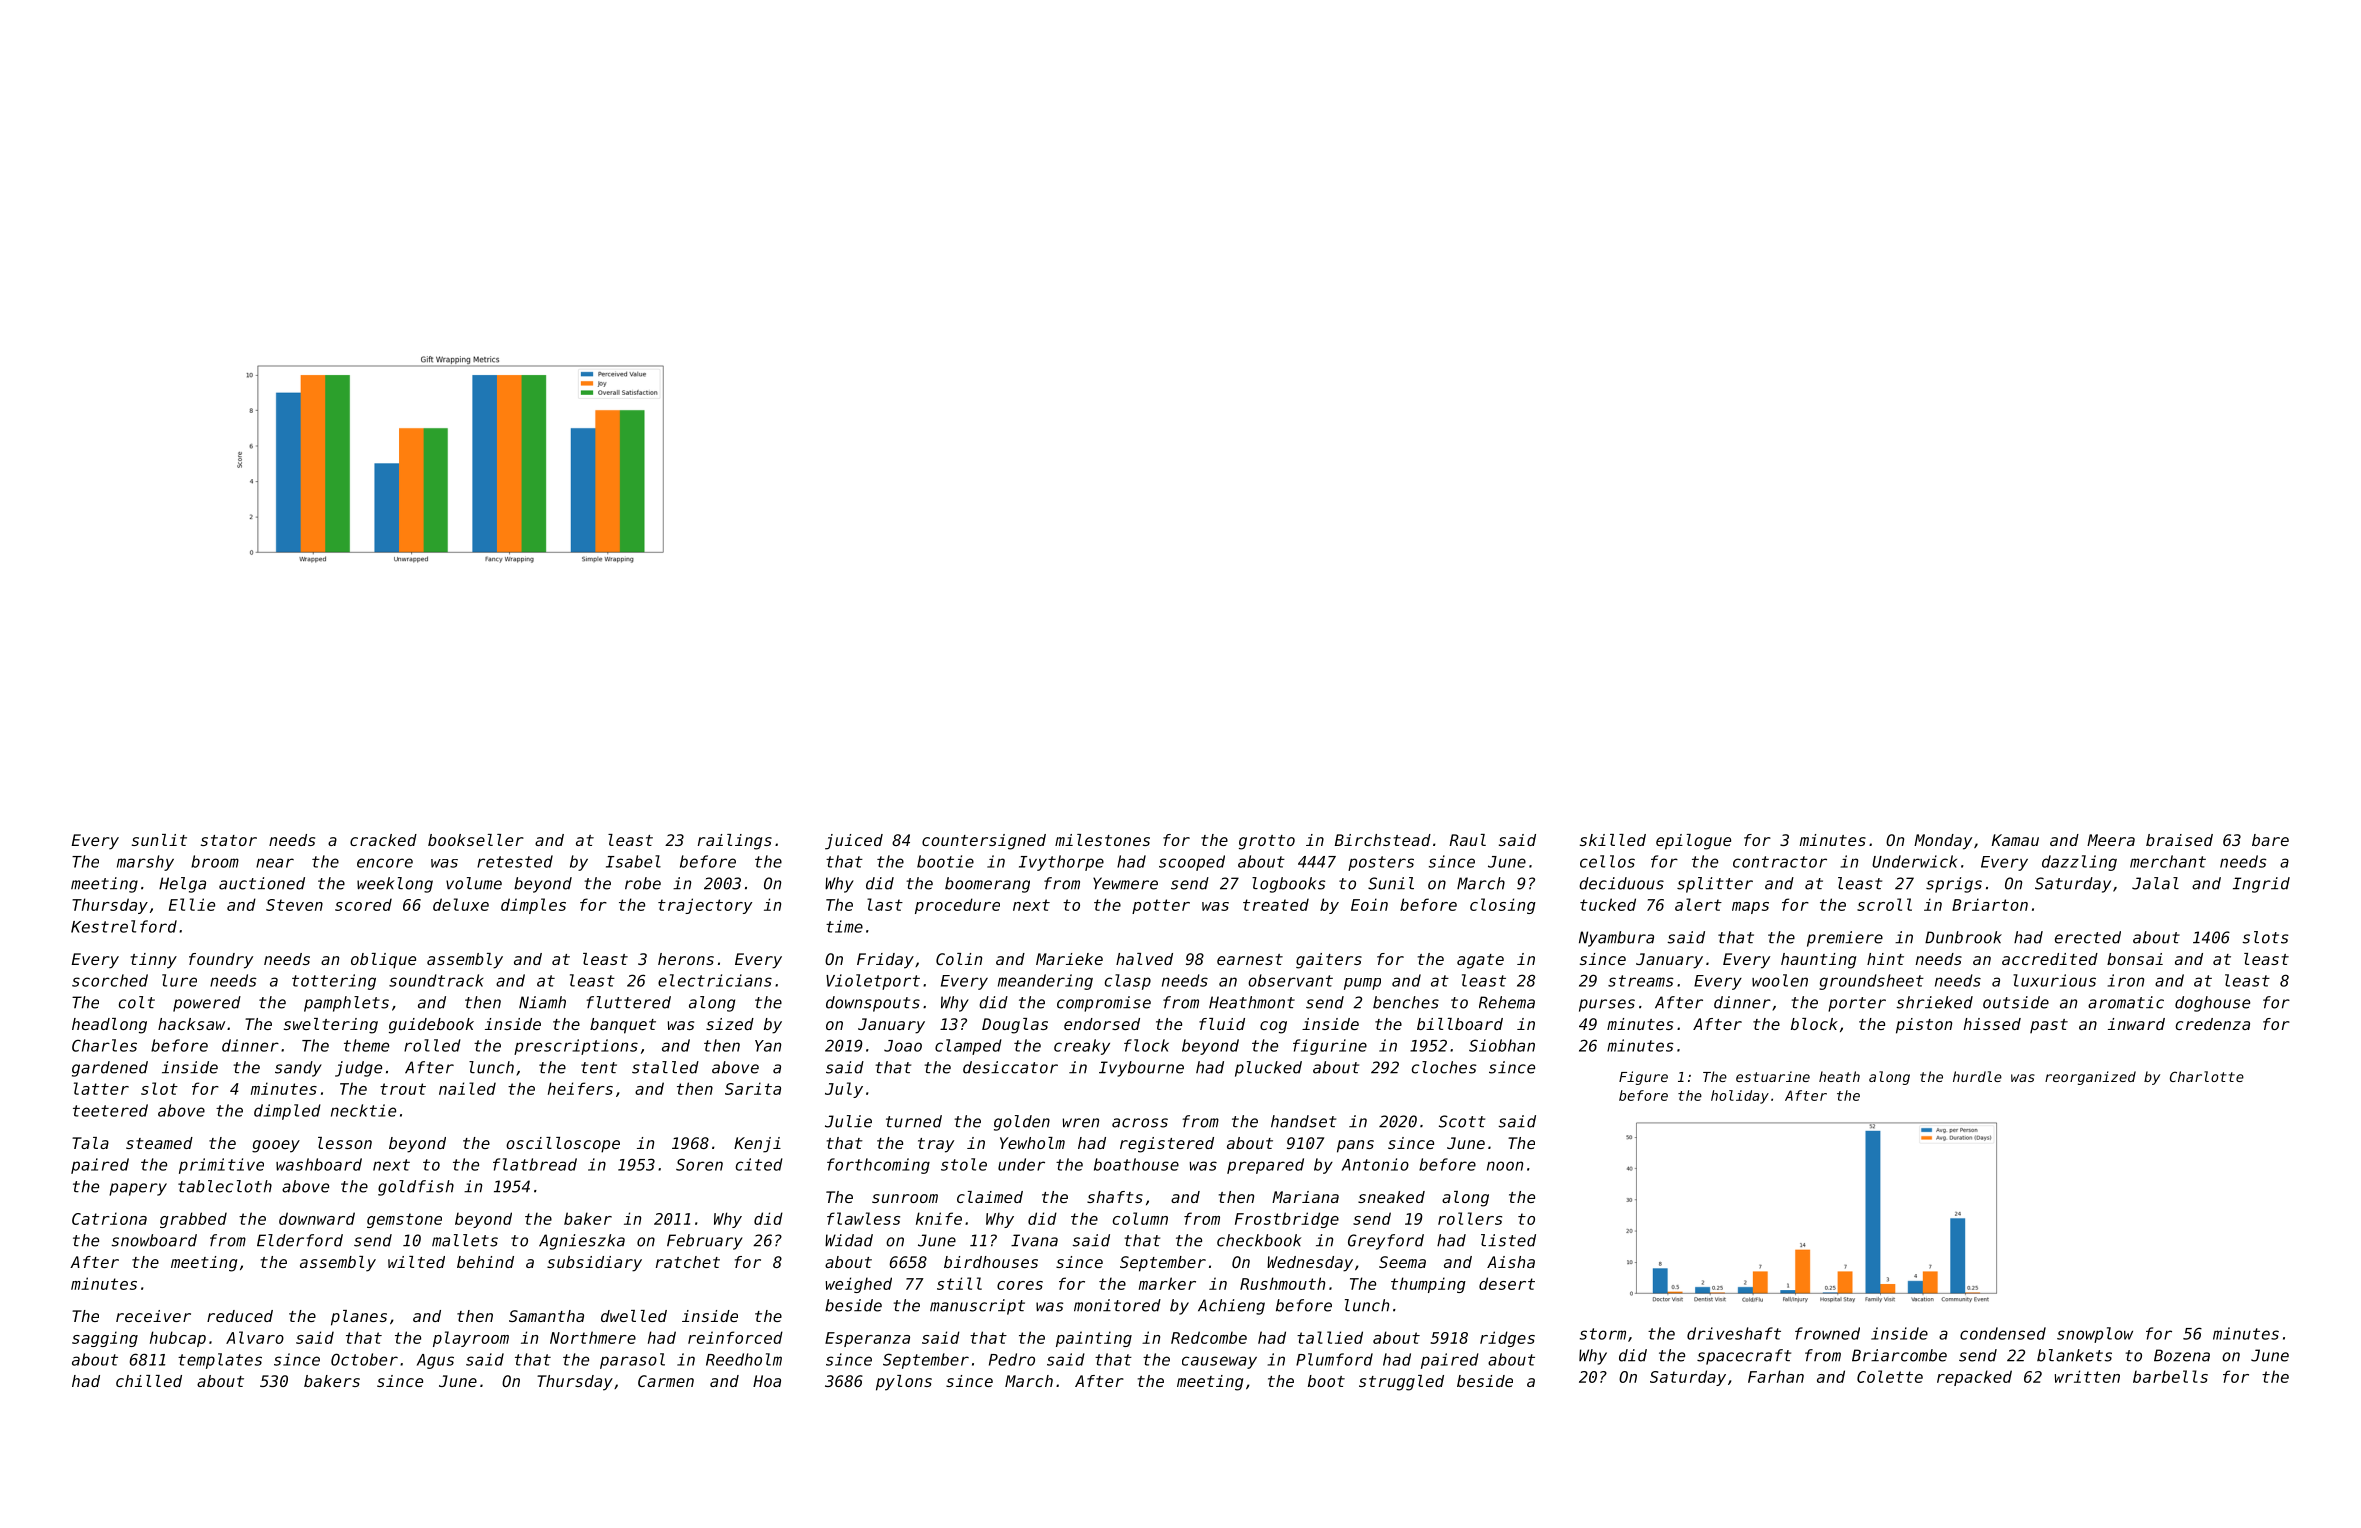  I want to click on aromatic, so click(2126, 1002).
